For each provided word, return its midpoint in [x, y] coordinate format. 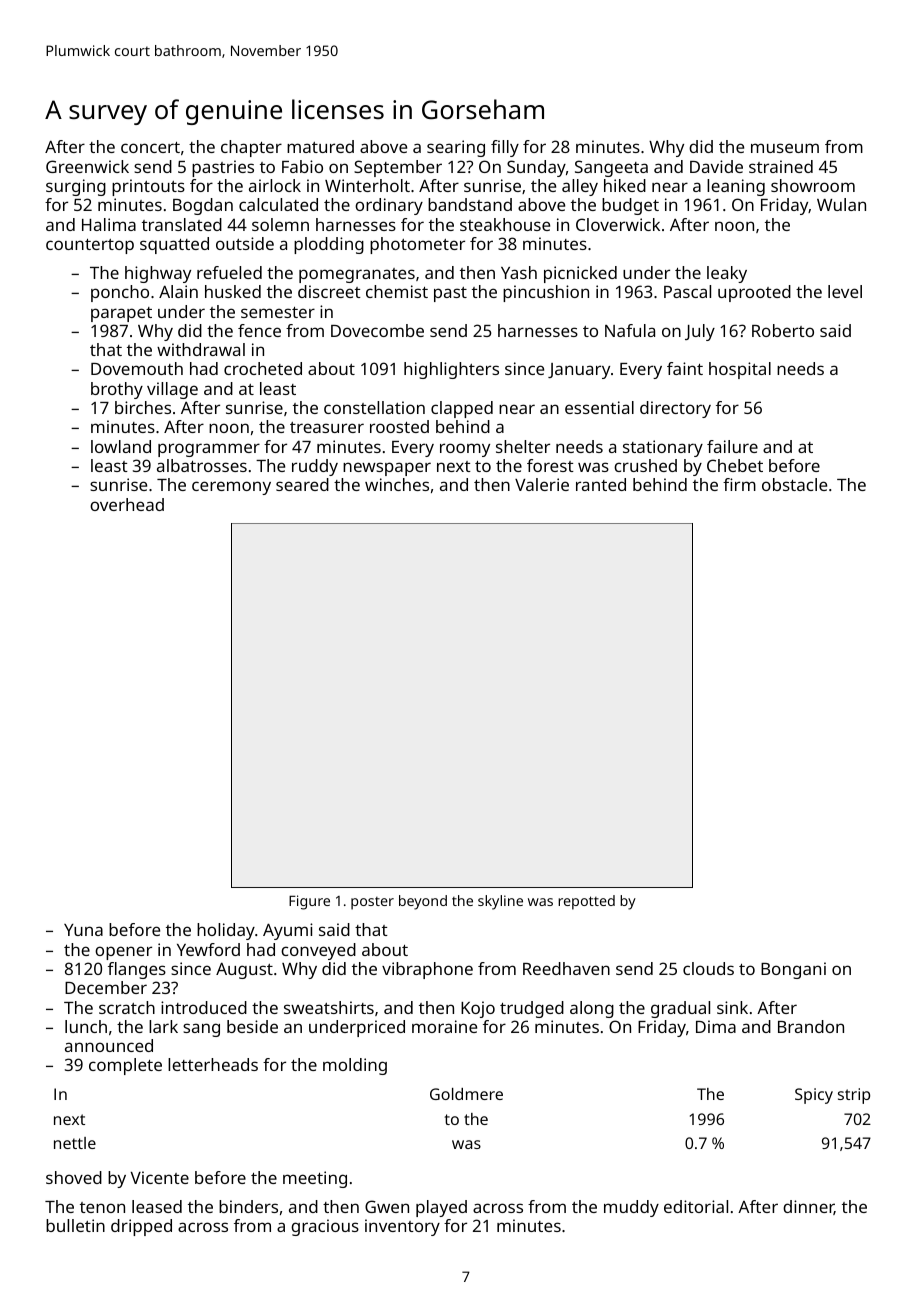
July [700, 332]
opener [123, 953]
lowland [121, 446]
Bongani [793, 970]
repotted [586, 902]
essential [599, 407]
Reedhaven [566, 968]
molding [355, 1066]
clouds [708, 968]
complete [125, 1066]
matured [320, 146]
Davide [716, 166]
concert [150, 147]
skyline [500, 902]
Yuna [83, 930]
